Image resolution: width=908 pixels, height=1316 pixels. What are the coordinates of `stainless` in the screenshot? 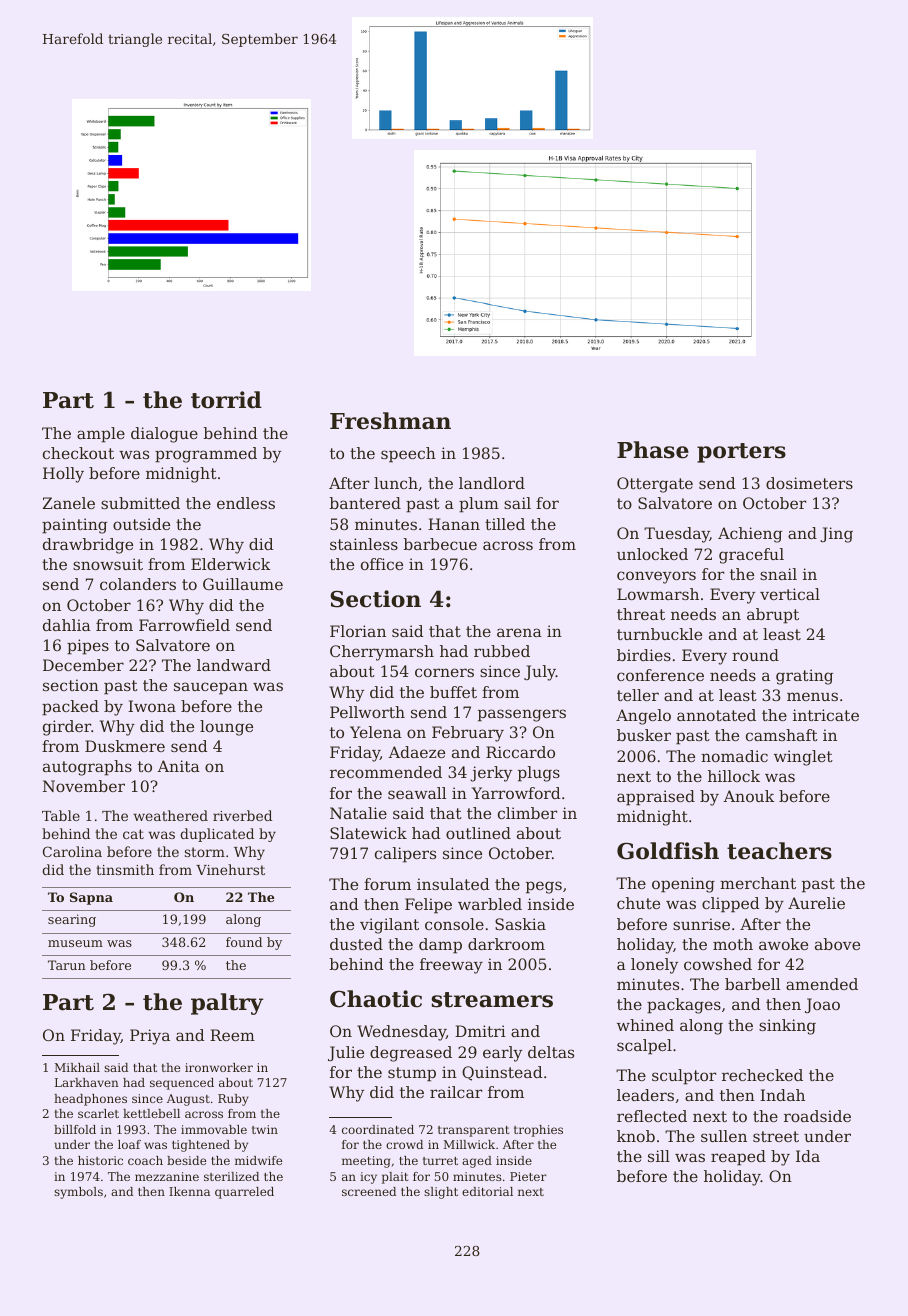 It's located at (364, 544).
